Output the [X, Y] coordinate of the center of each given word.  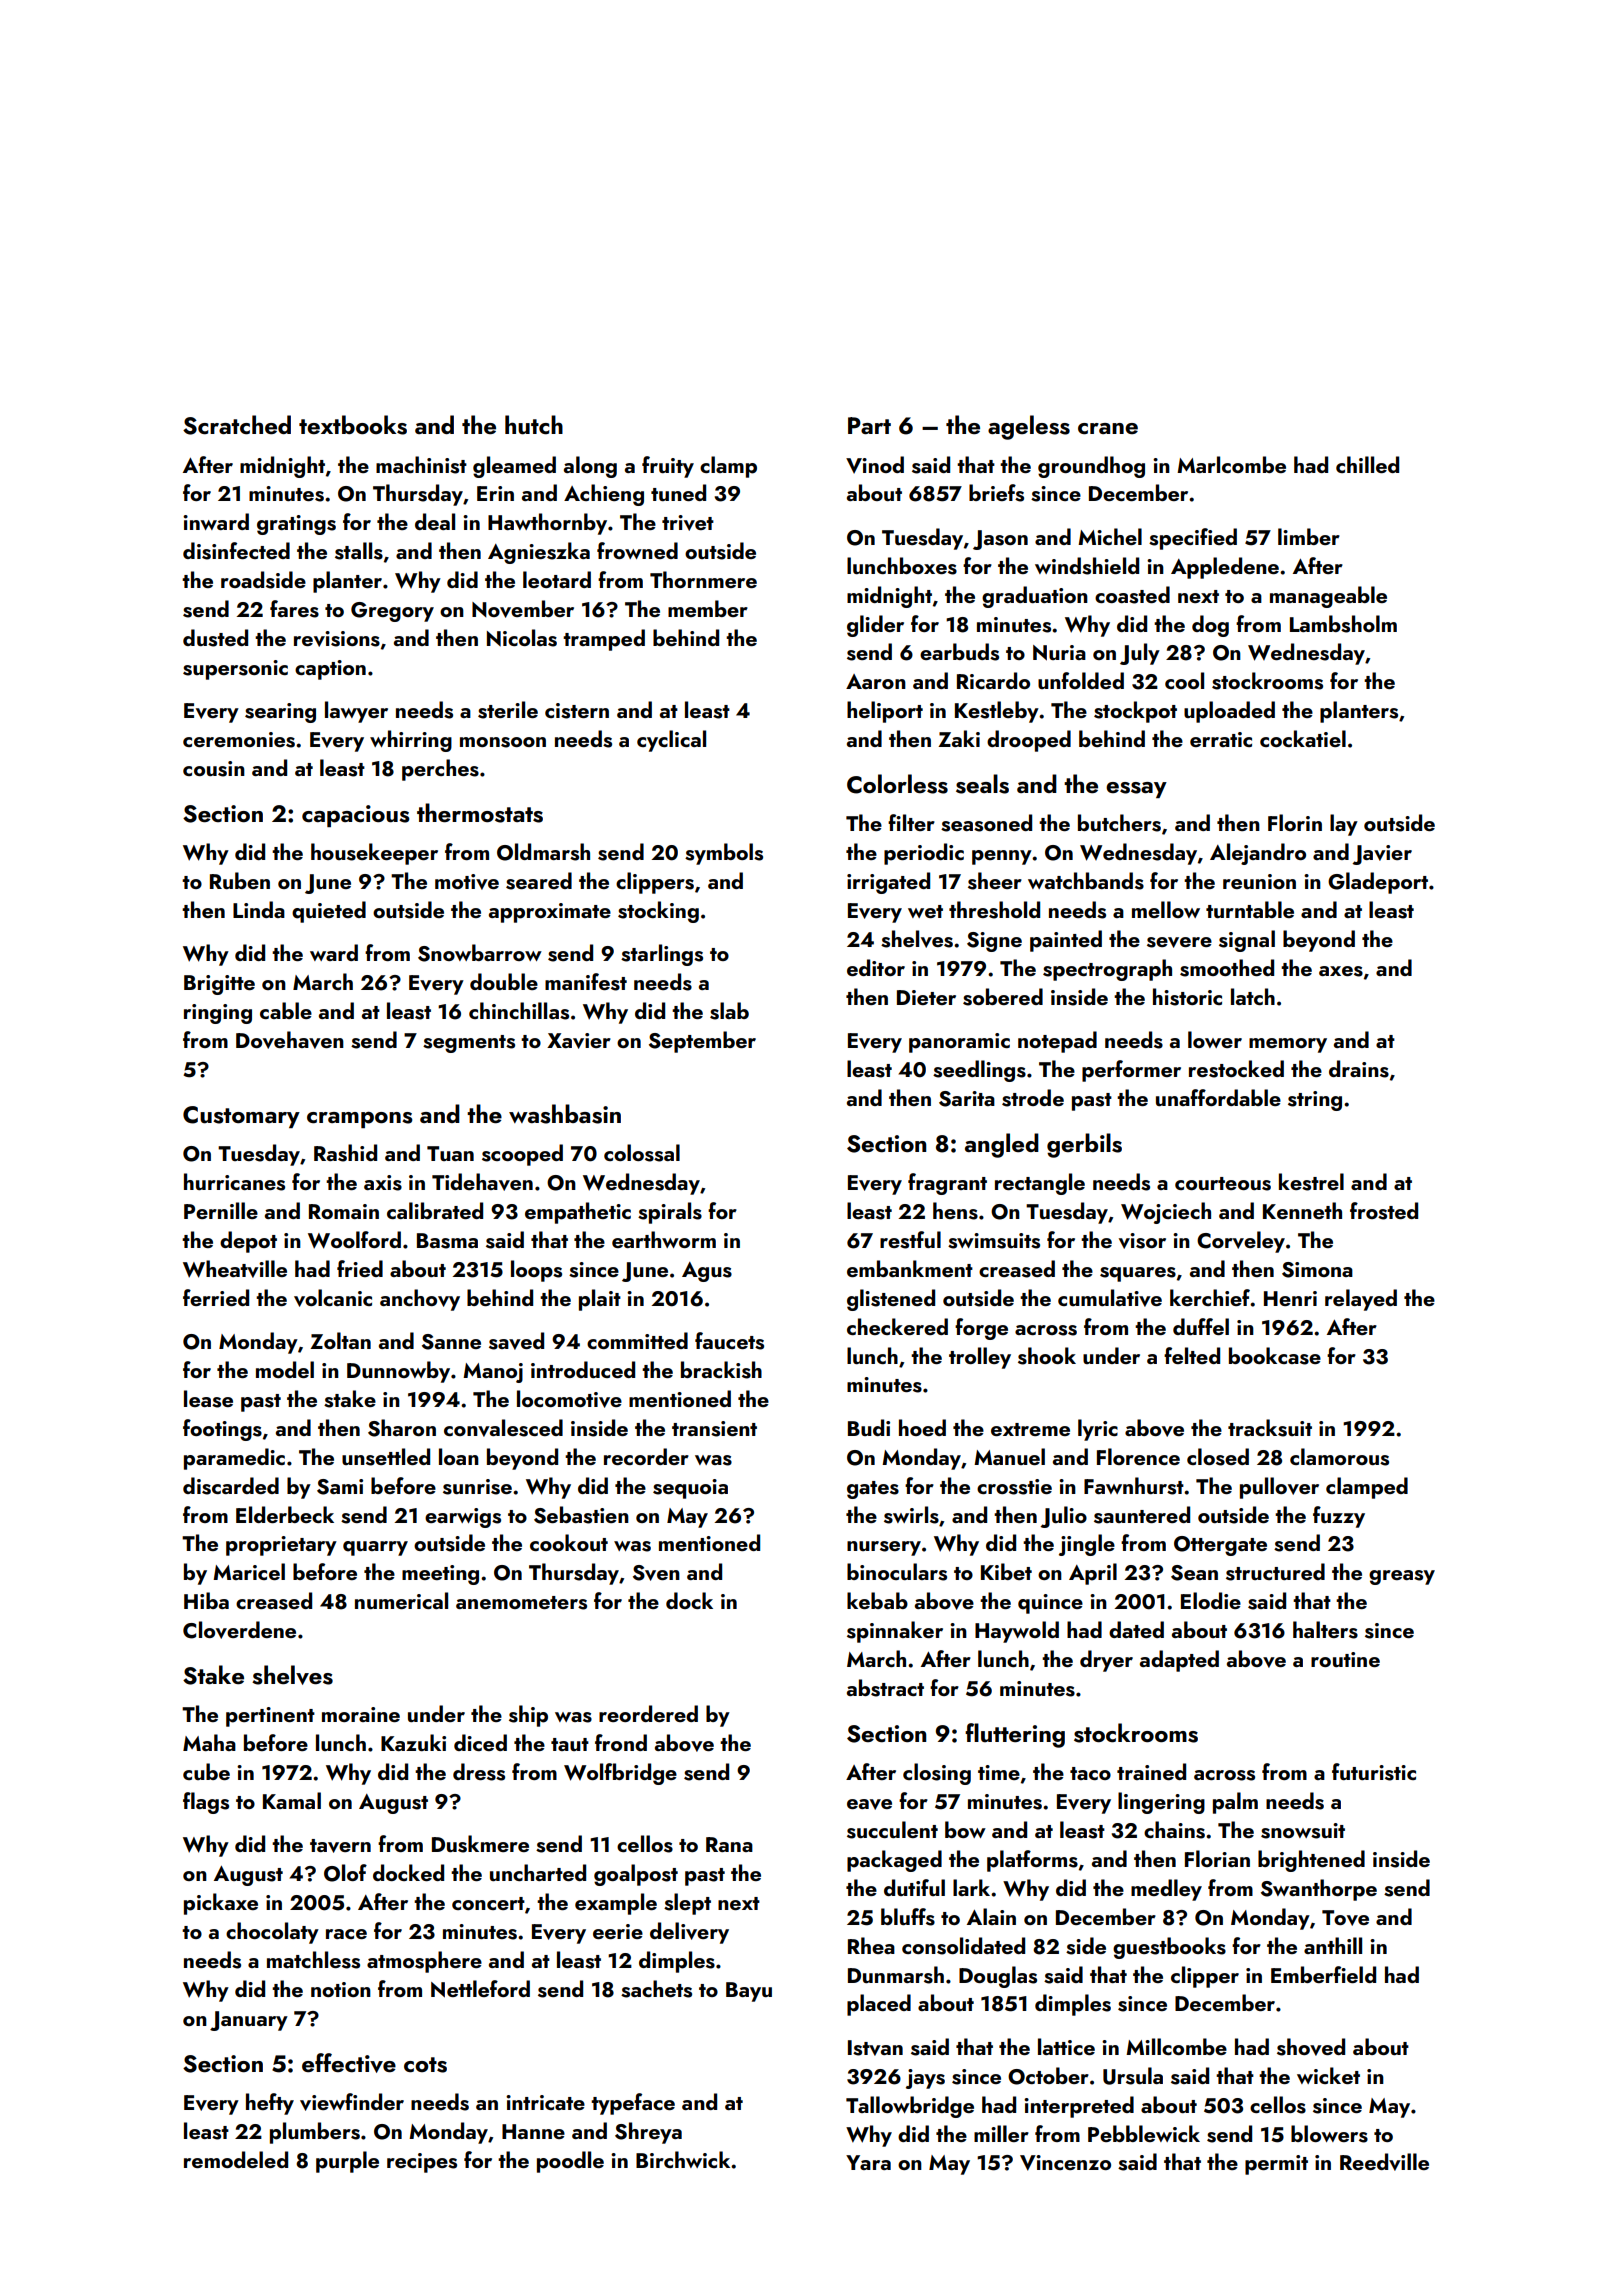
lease [208, 1399]
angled [1002, 1145]
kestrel [1311, 1182]
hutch [534, 425]
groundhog [1091, 467]
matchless [313, 1960]
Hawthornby [547, 524]
